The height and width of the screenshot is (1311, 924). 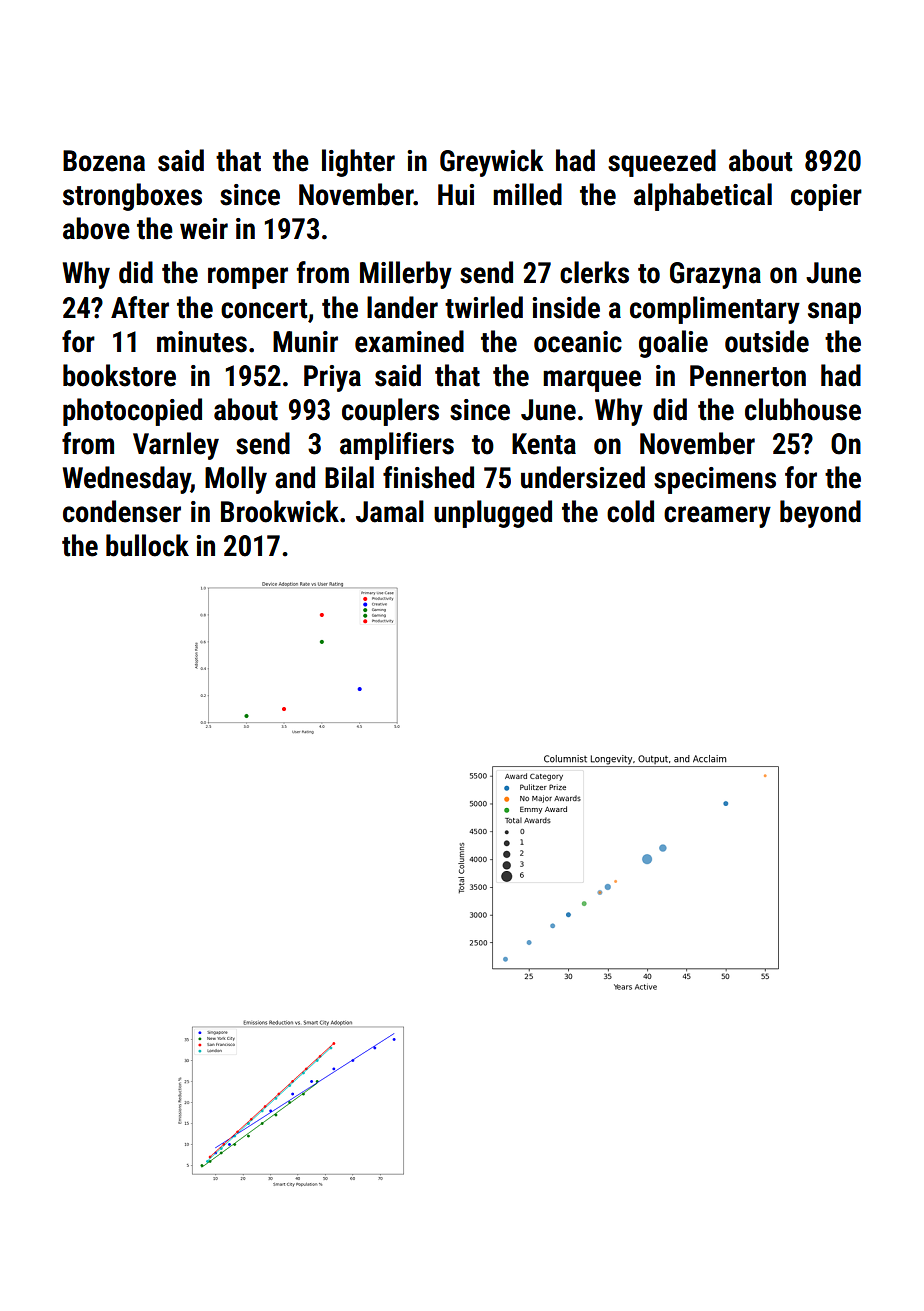 What do you see at coordinates (527, 194) in the screenshot?
I see `milled` at bounding box center [527, 194].
